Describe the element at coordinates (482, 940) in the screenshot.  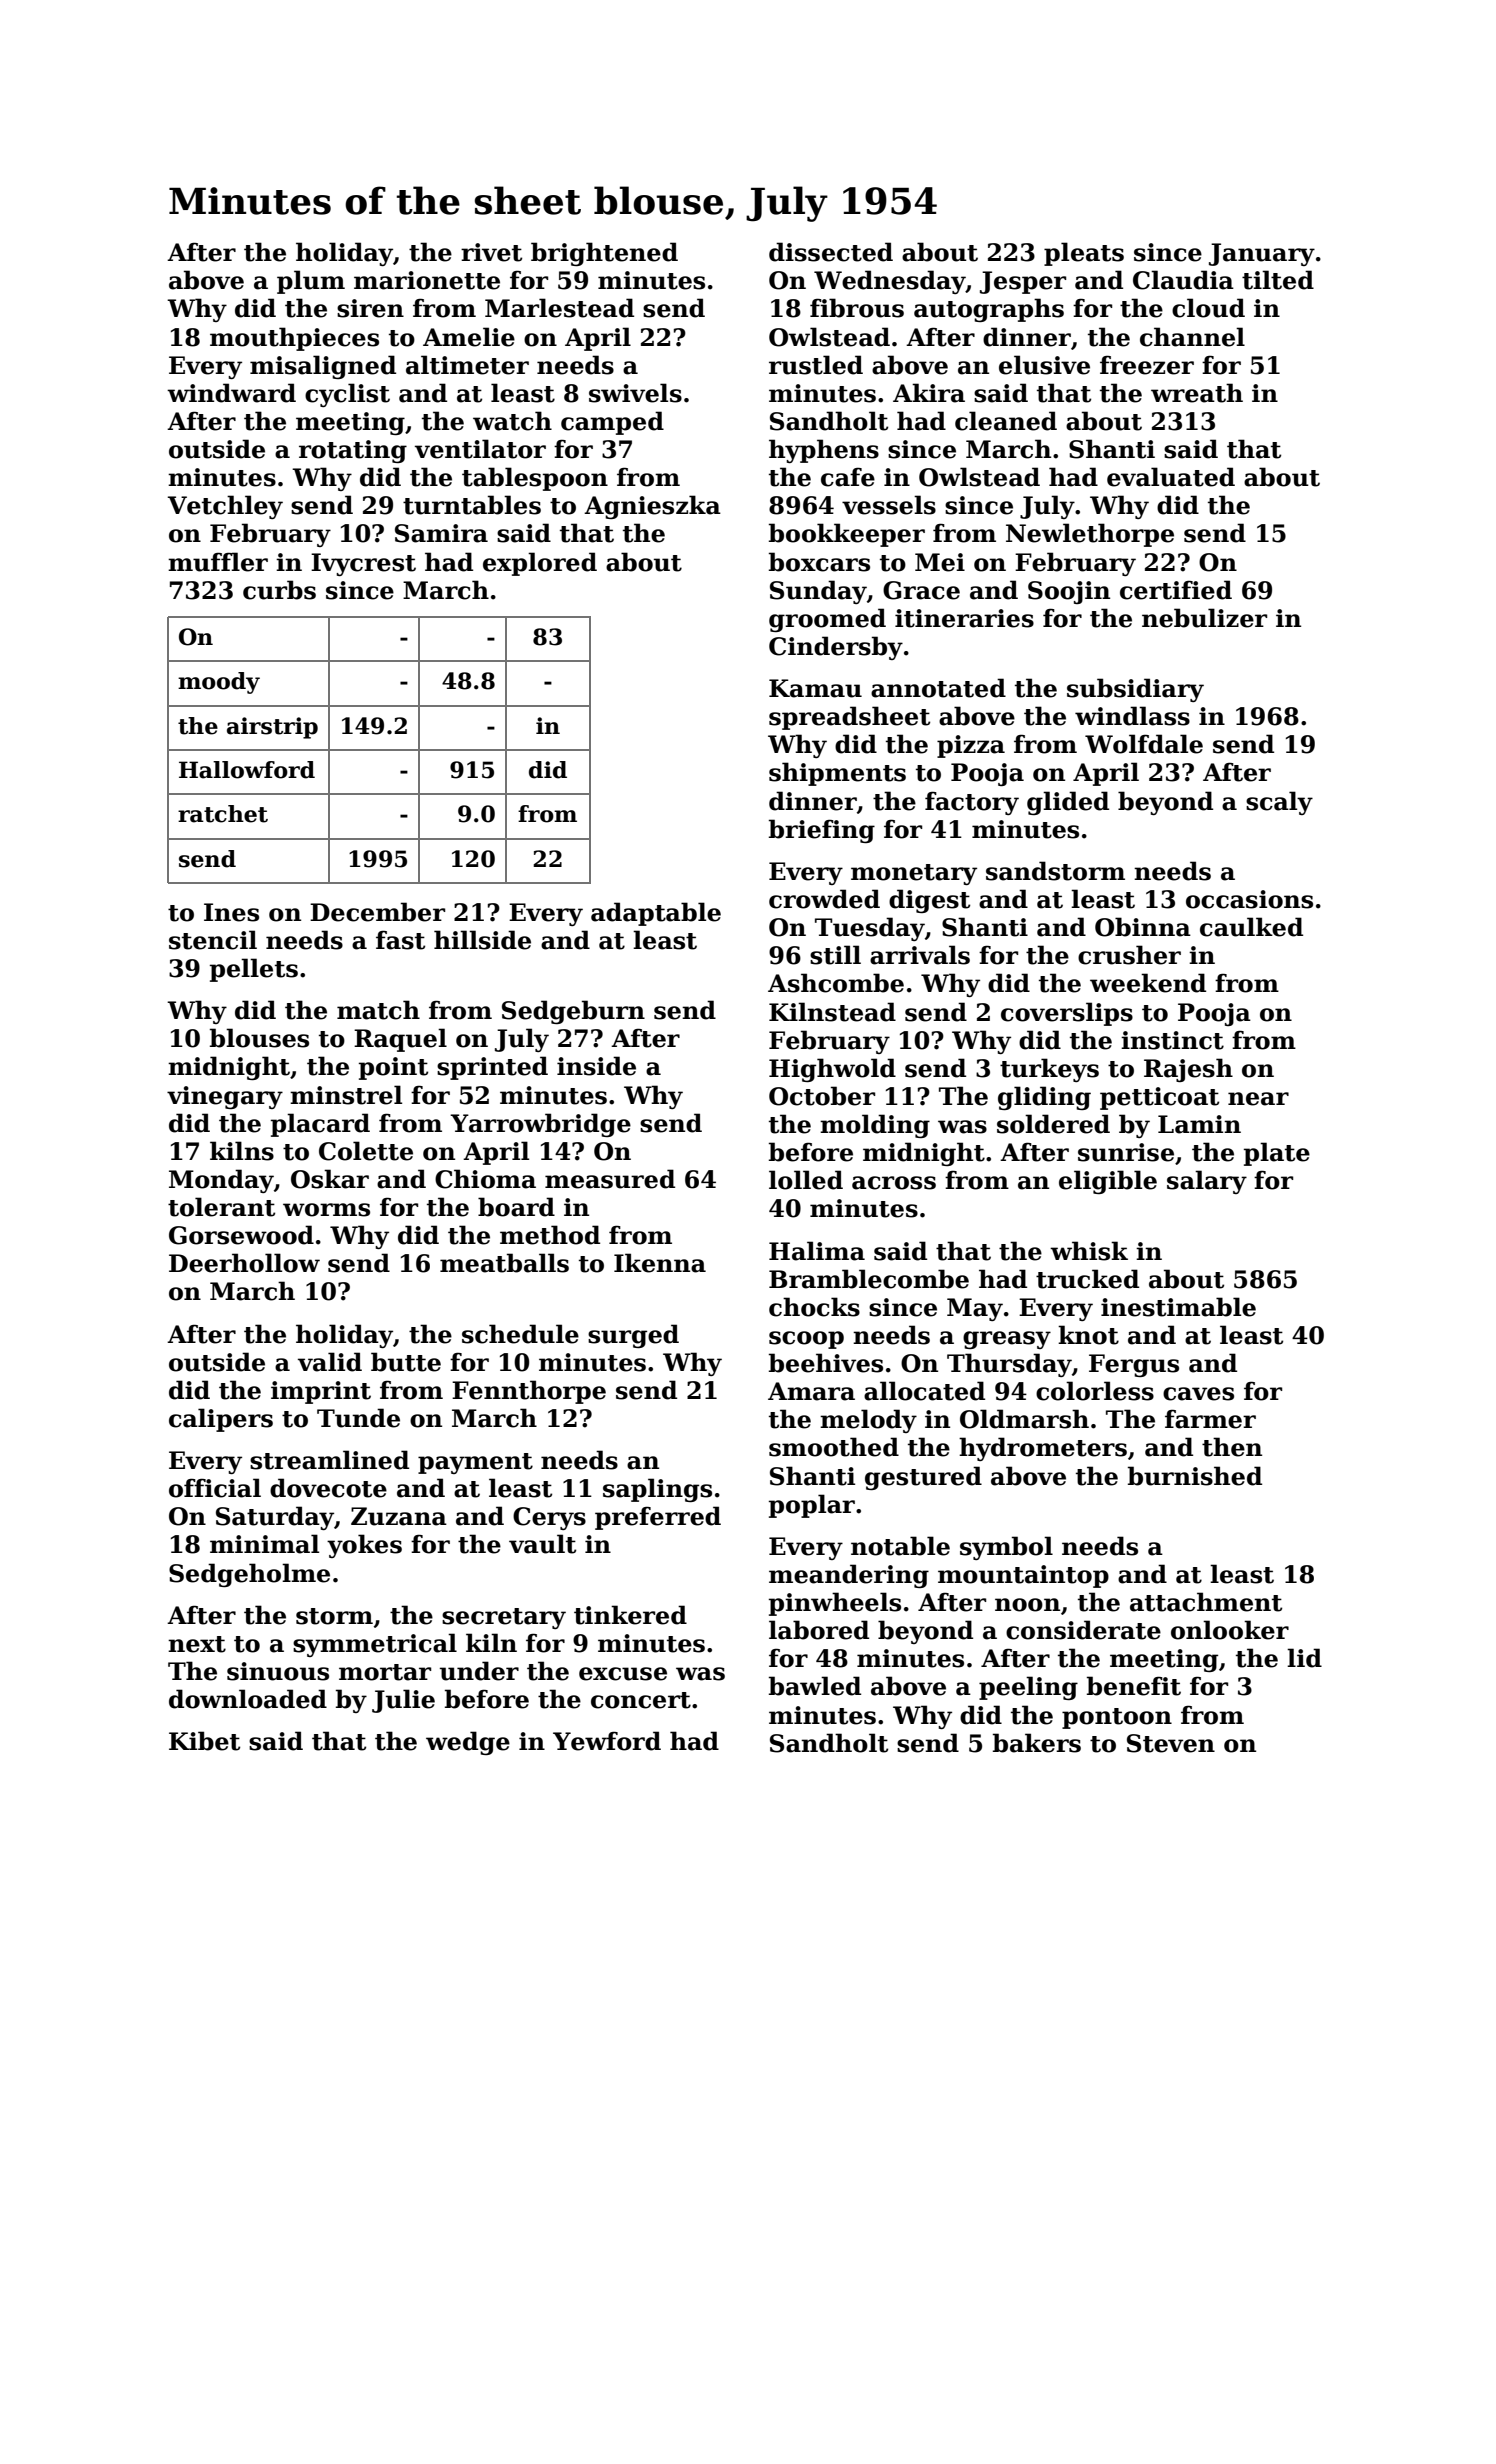
I see `hillside` at that location.
